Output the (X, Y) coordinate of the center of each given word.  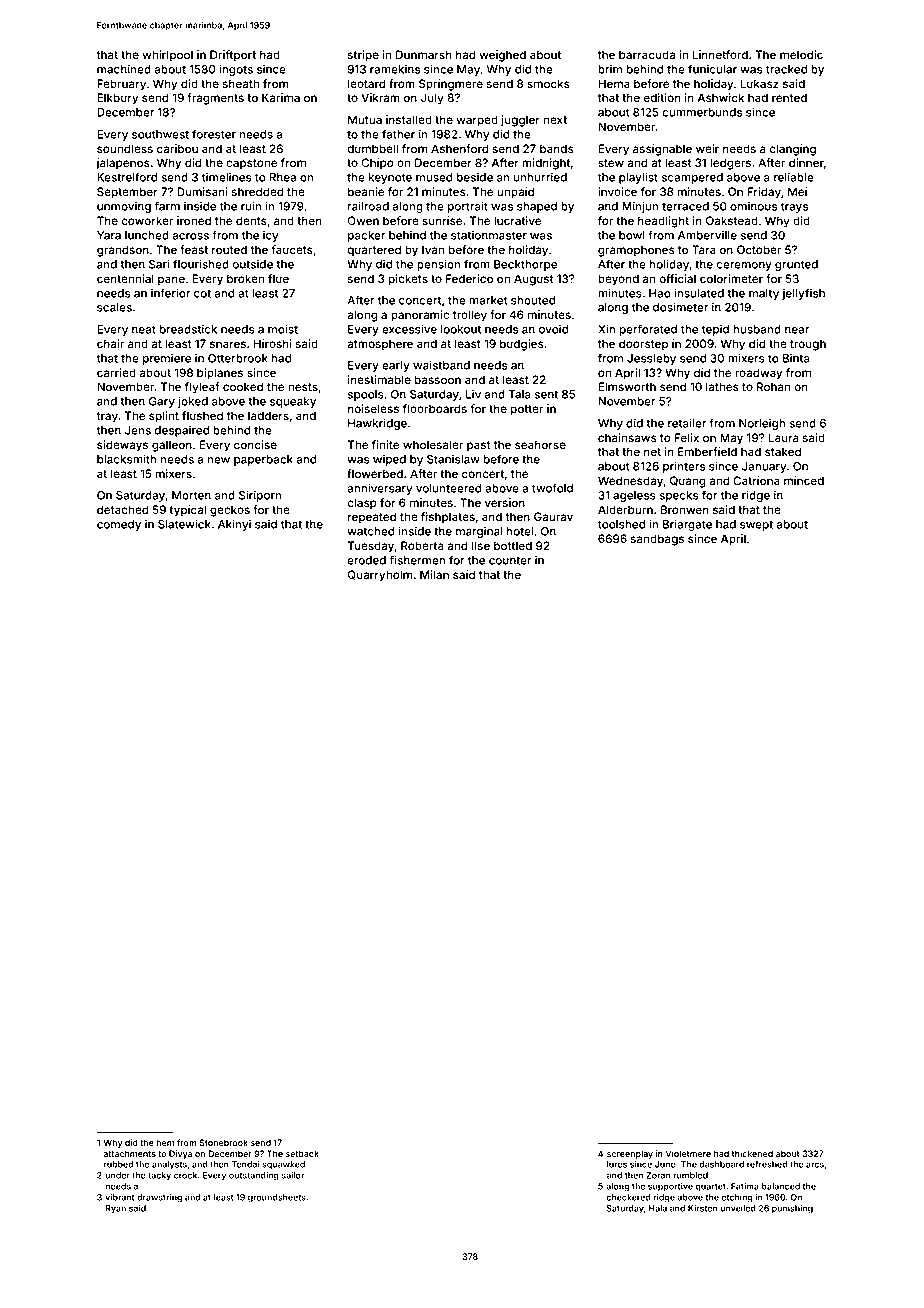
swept (756, 525)
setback (302, 1153)
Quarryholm (380, 576)
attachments (129, 1153)
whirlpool (167, 56)
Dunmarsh (424, 54)
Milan (434, 574)
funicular (712, 69)
